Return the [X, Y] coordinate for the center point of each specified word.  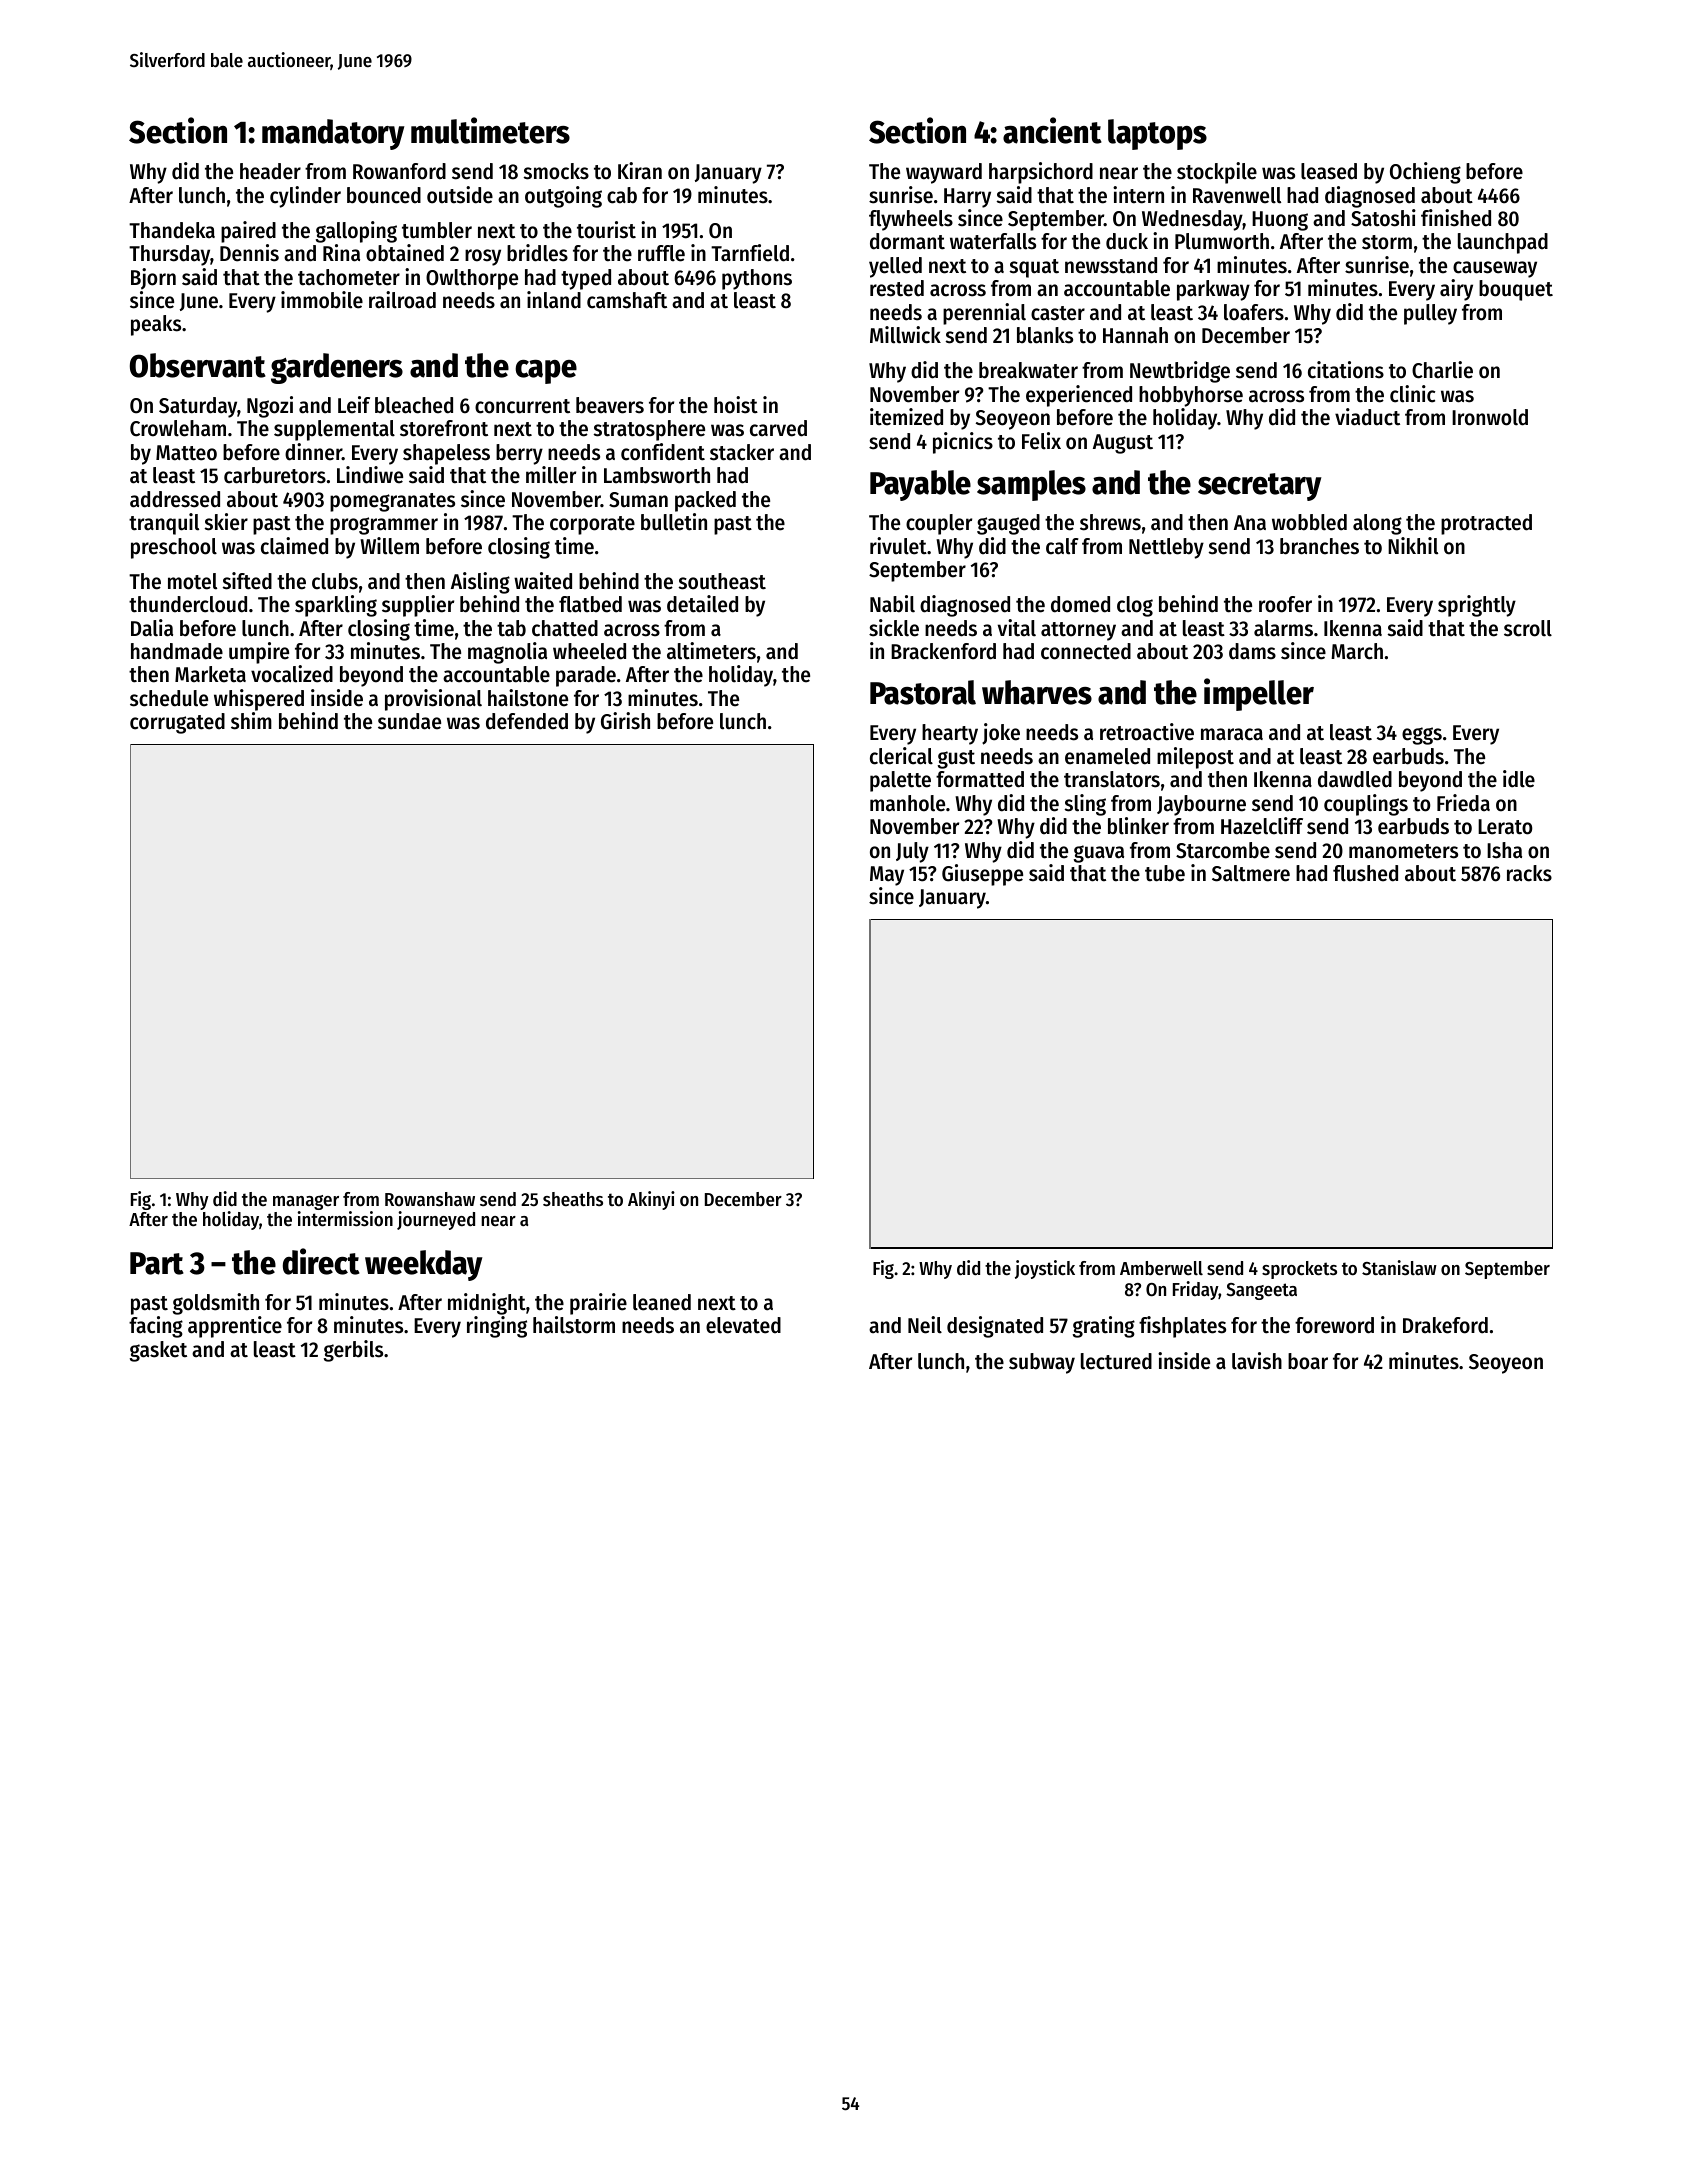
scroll [1528, 628]
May [887, 876]
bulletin [674, 522]
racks [1529, 873]
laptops [1157, 134]
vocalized [292, 674]
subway [1042, 1363]
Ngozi [270, 407]
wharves [1037, 692]
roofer [1285, 604]
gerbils [353, 1351]
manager [306, 1202]
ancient [1052, 130]
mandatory [333, 134]
